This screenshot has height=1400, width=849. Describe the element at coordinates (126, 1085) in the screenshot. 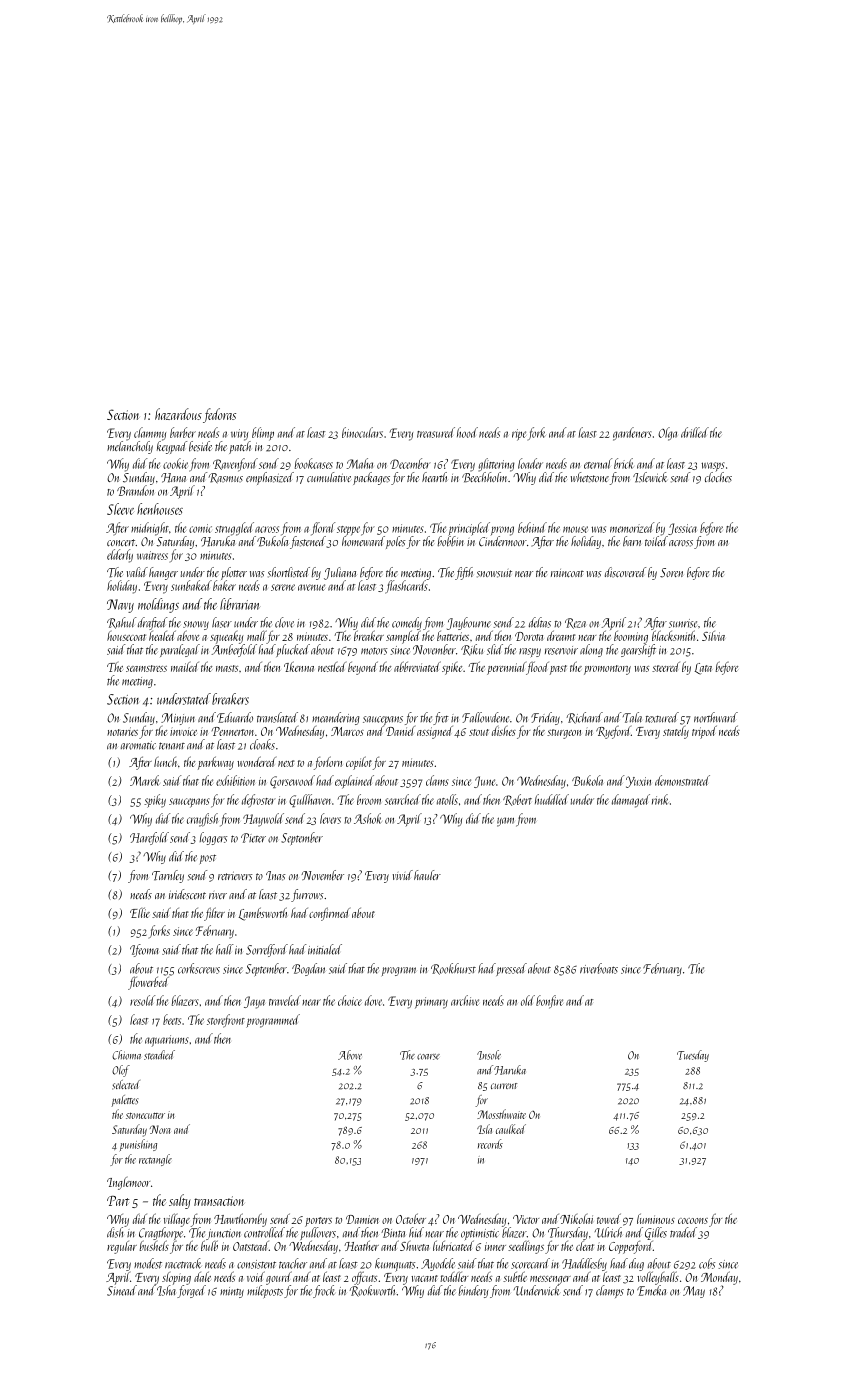

I see `selected` at that location.
